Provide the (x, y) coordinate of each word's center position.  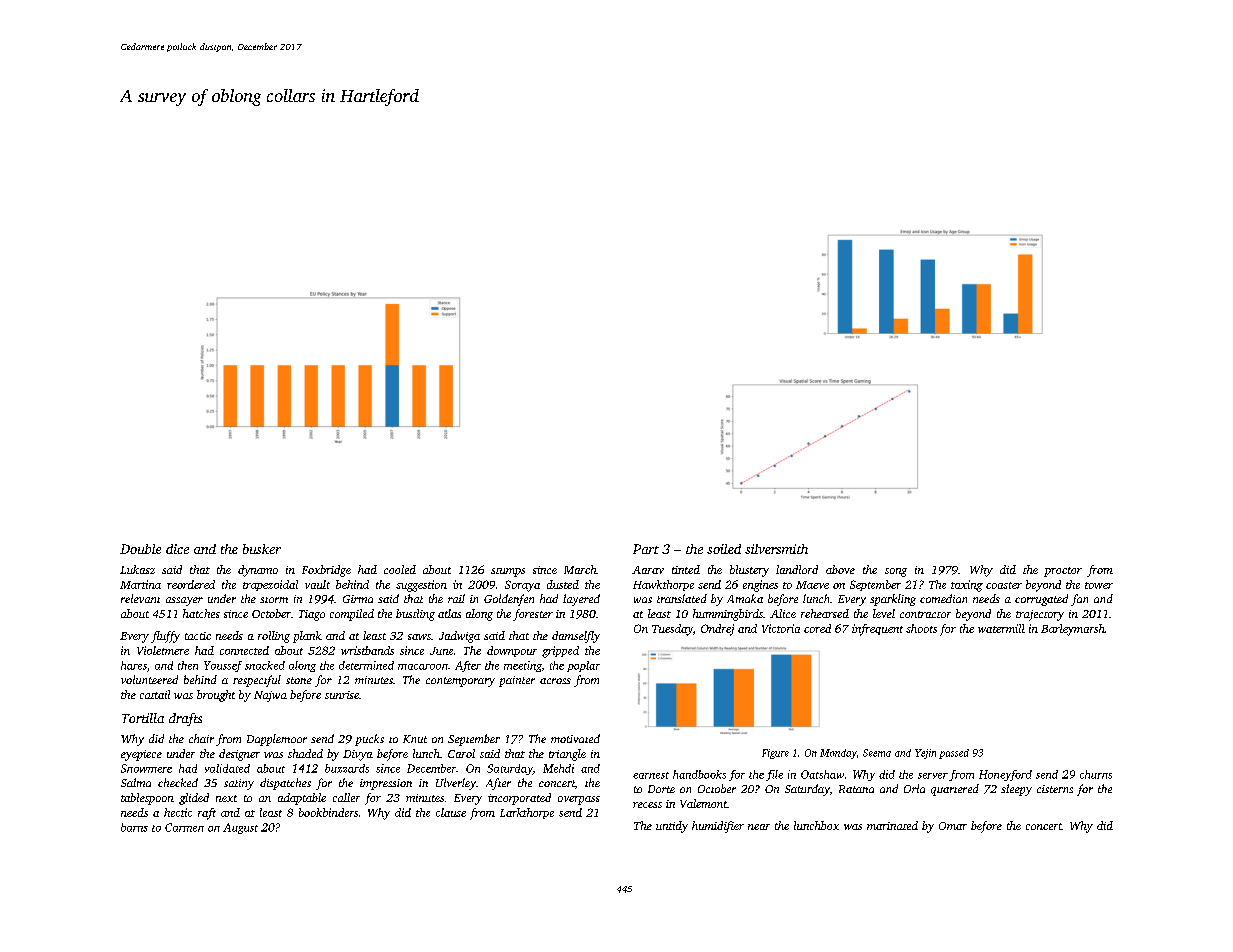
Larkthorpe (527, 813)
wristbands (367, 650)
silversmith (776, 549)
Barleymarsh (1073, 630)
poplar (583, 666)
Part (646, 549)
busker (262, 549)
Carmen (184, 827)
